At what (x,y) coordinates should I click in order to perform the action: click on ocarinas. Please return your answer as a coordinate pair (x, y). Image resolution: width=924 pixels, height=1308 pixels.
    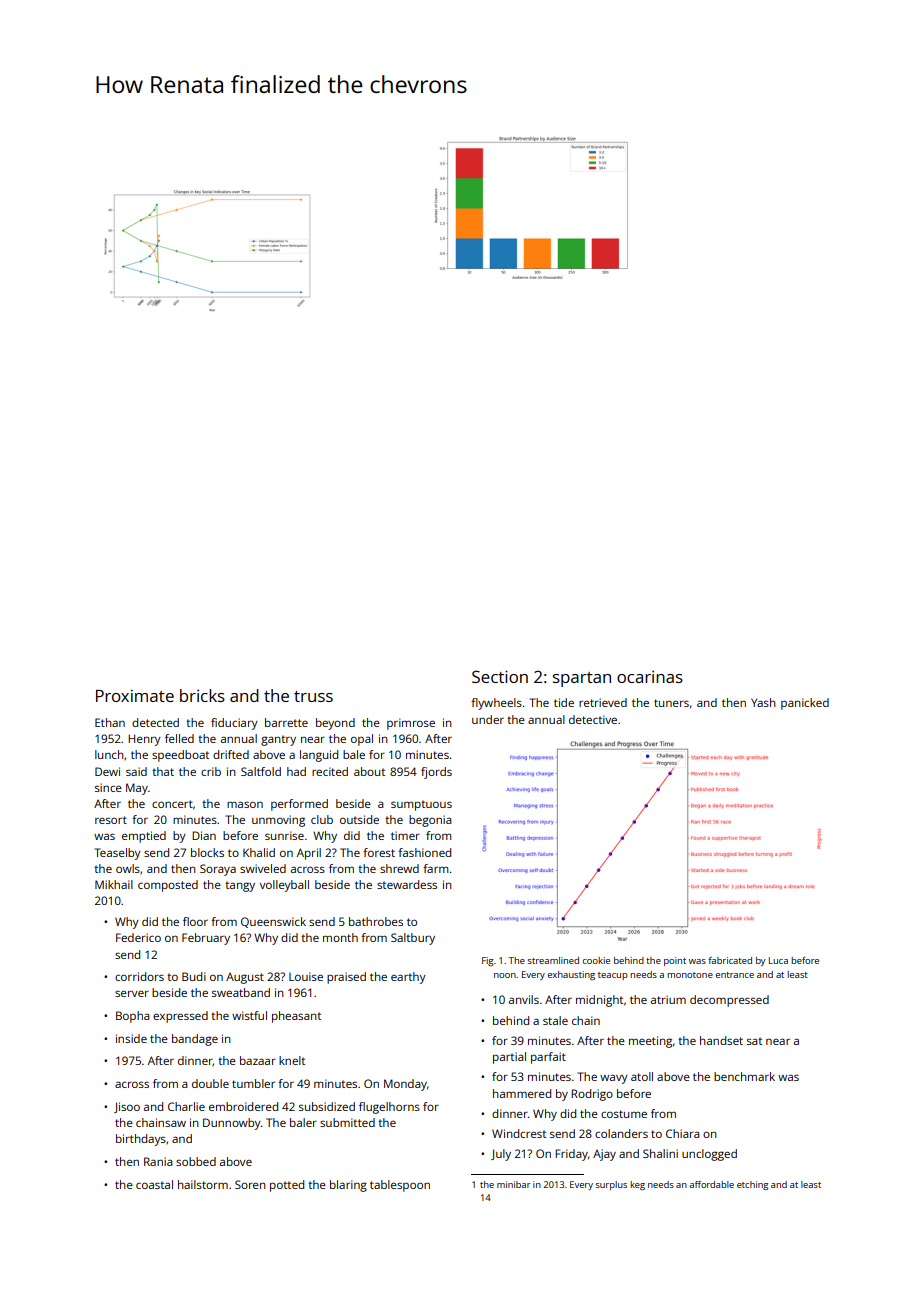
    Looking at the image, I should click on (650, 676).
